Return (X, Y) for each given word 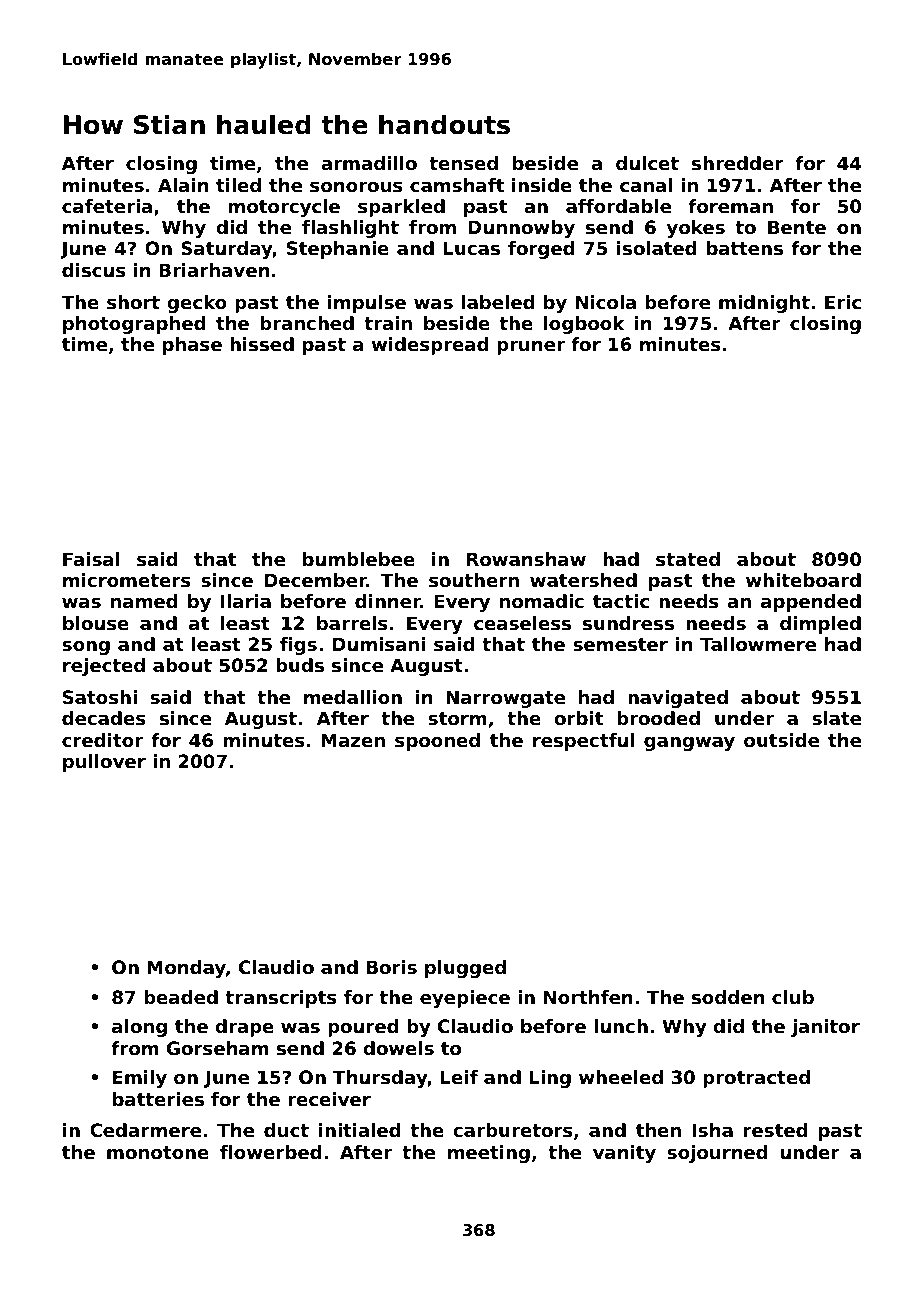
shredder (738, 163)
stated (688, 559)
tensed (463, 163)
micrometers (127, 580)
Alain (183, 185)
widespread (429, 346)
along (139, 1028)
